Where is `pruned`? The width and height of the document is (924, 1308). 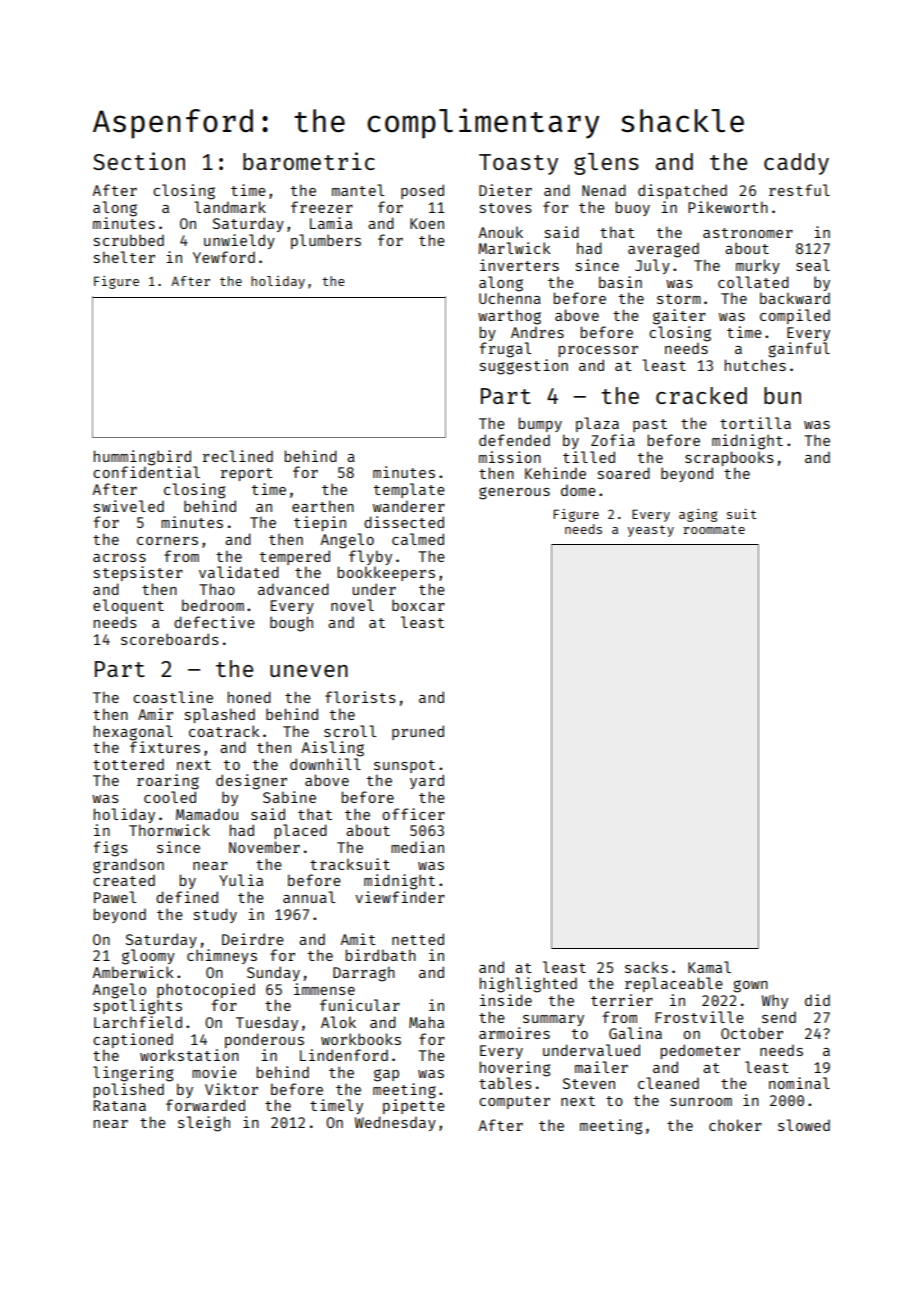
pruned is located at coordinates (418, 732).
